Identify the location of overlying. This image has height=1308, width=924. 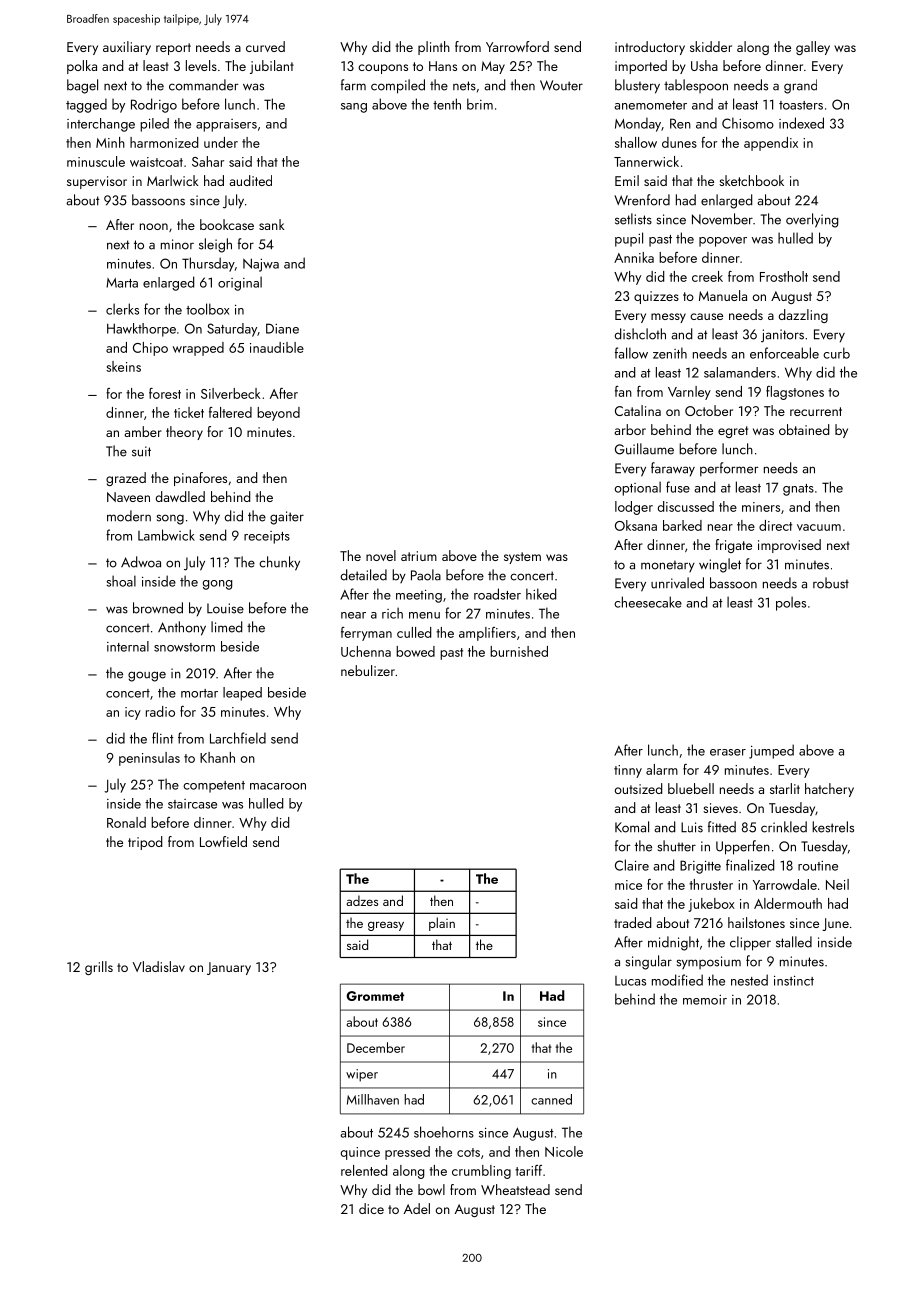
(812, 220).
